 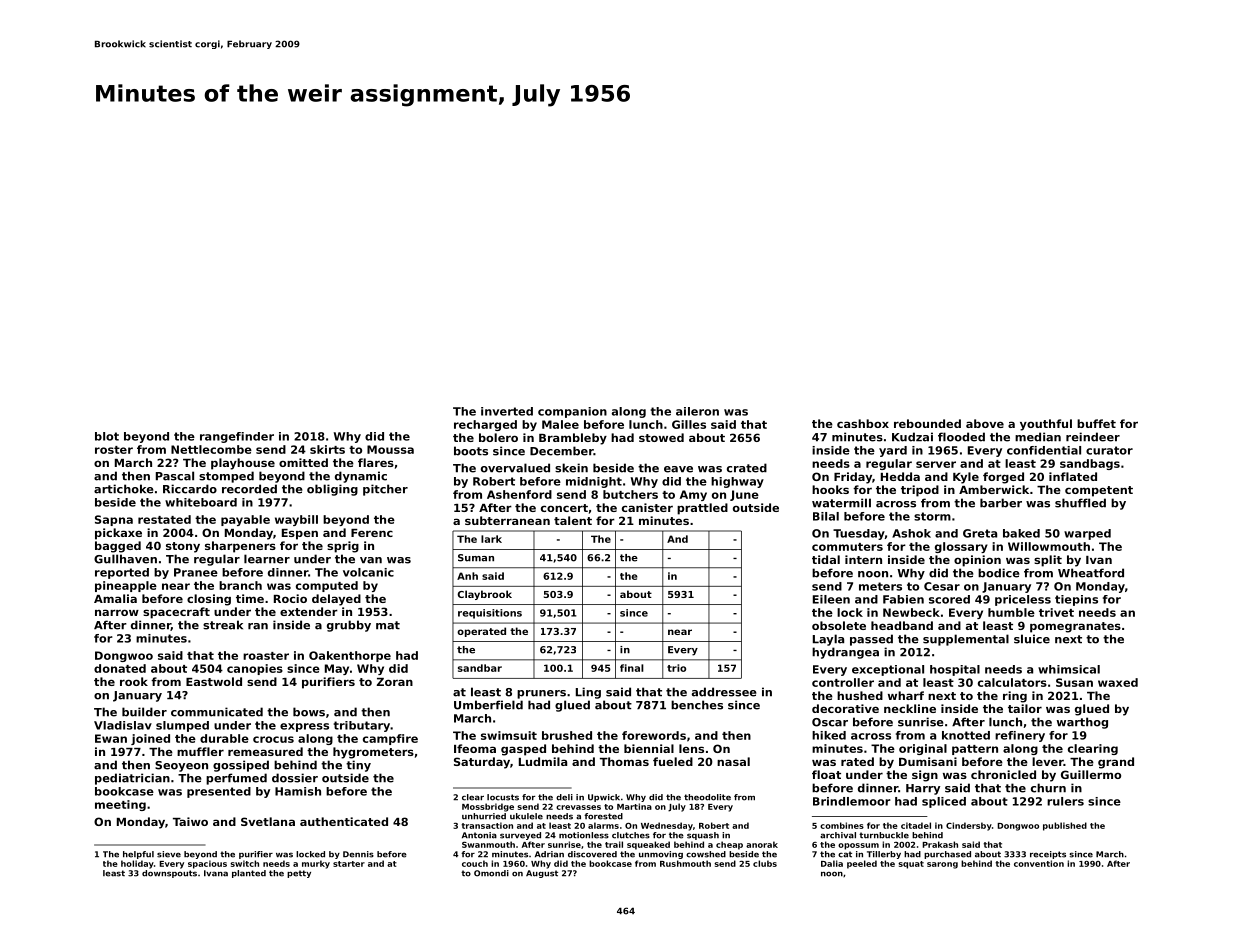 I want to click on downspouts, so click(x=169, y=874).
